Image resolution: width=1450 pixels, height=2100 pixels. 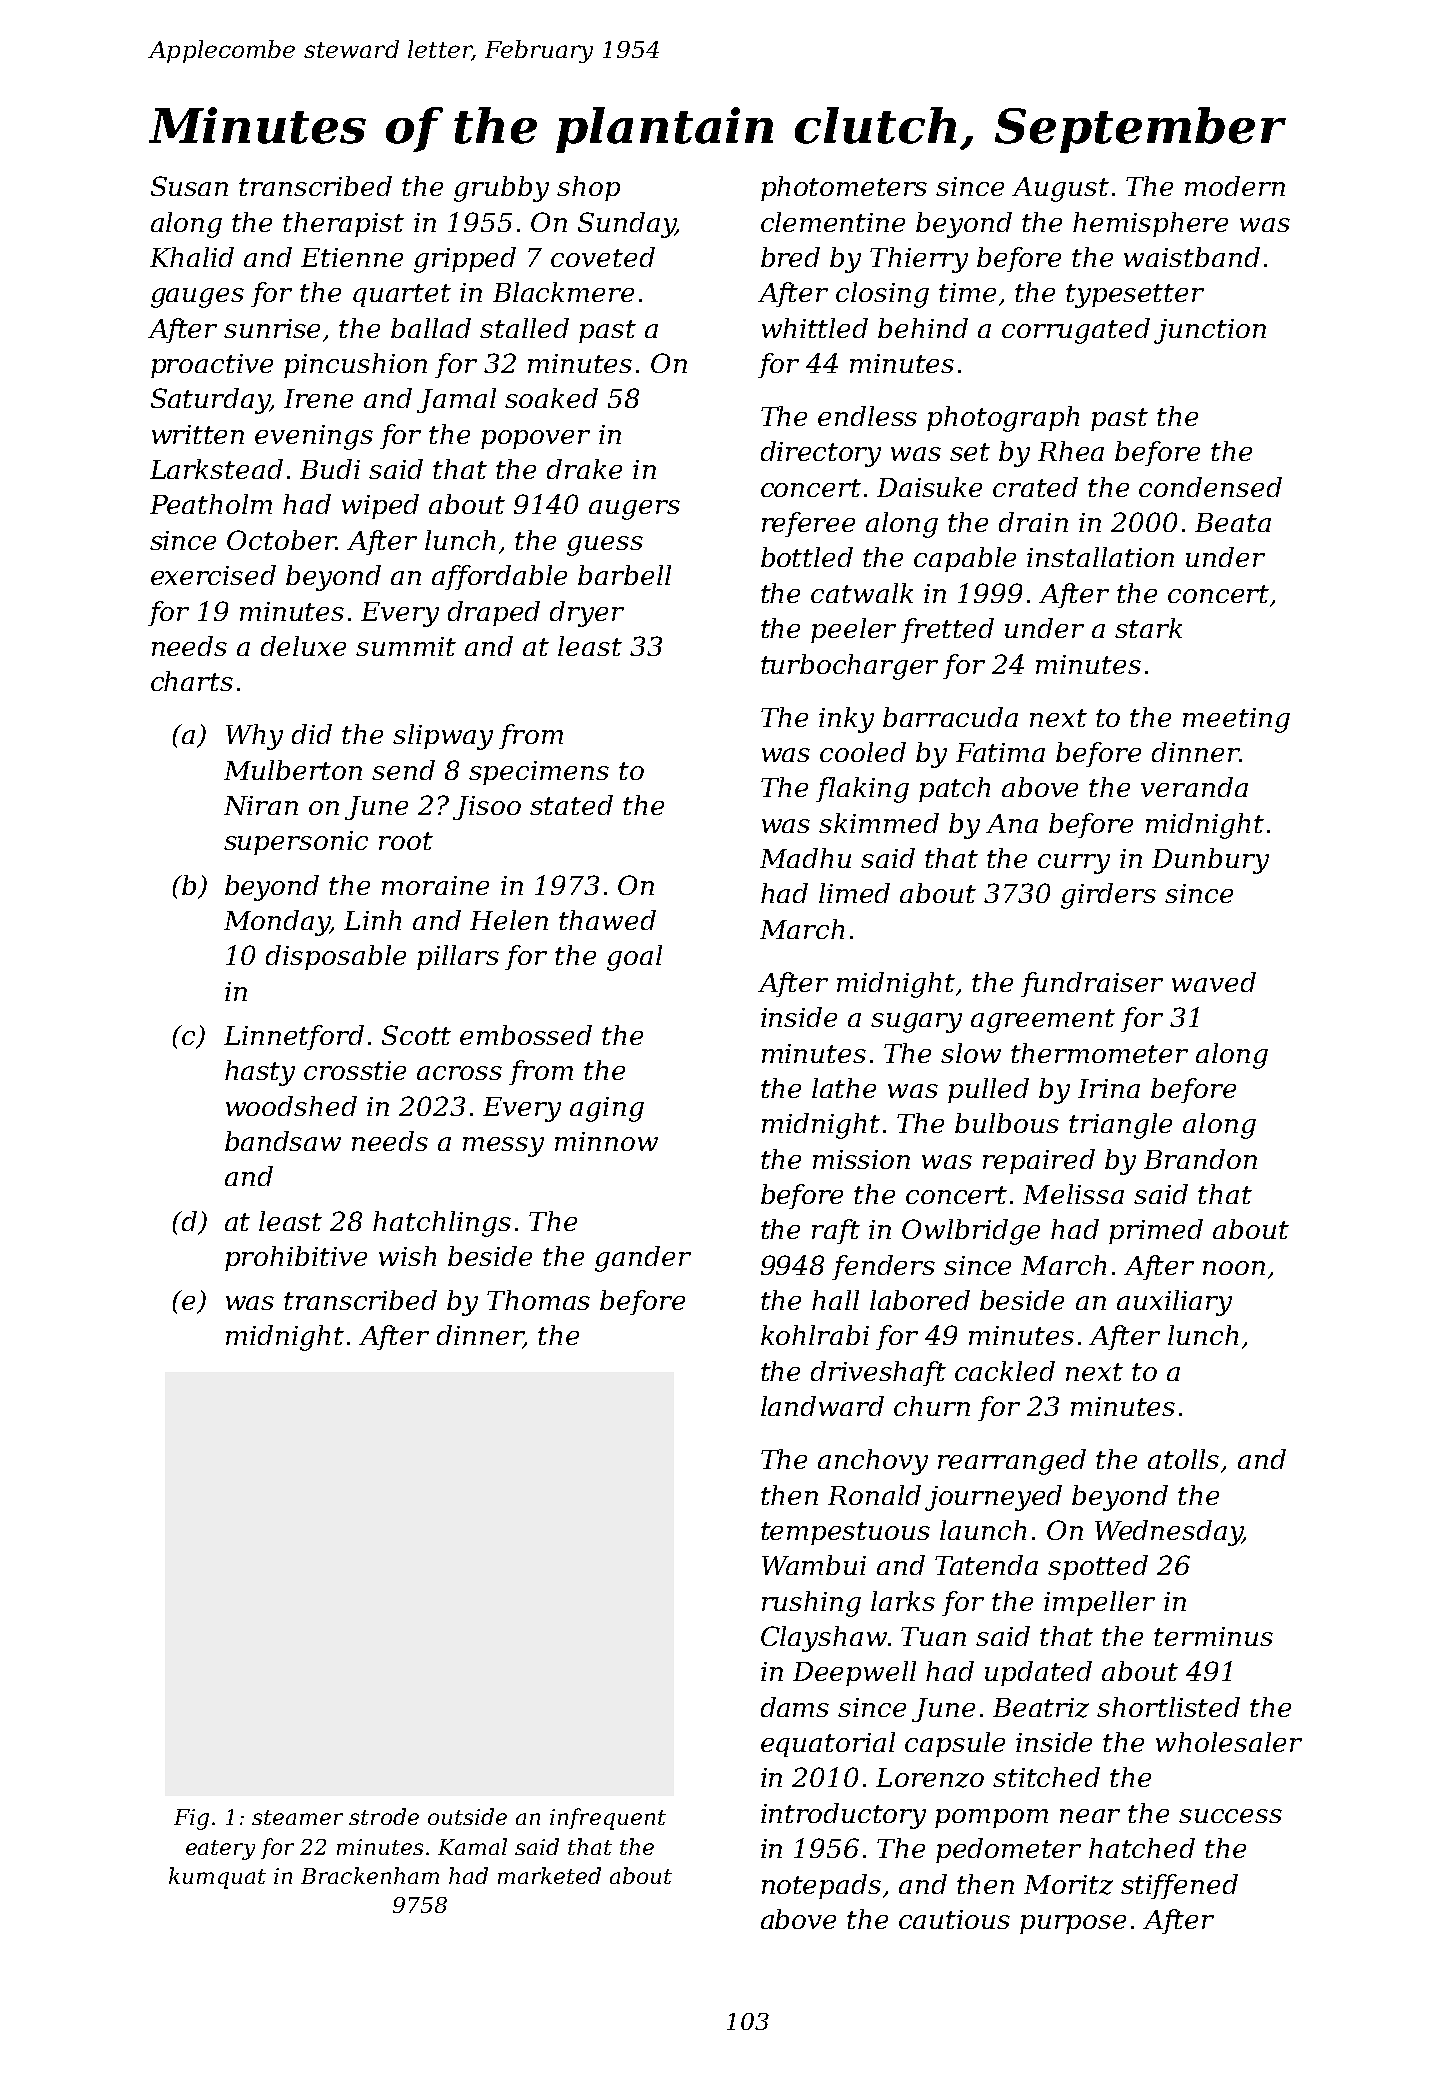 I want to click on strode, so click(x=384, y=1816).
